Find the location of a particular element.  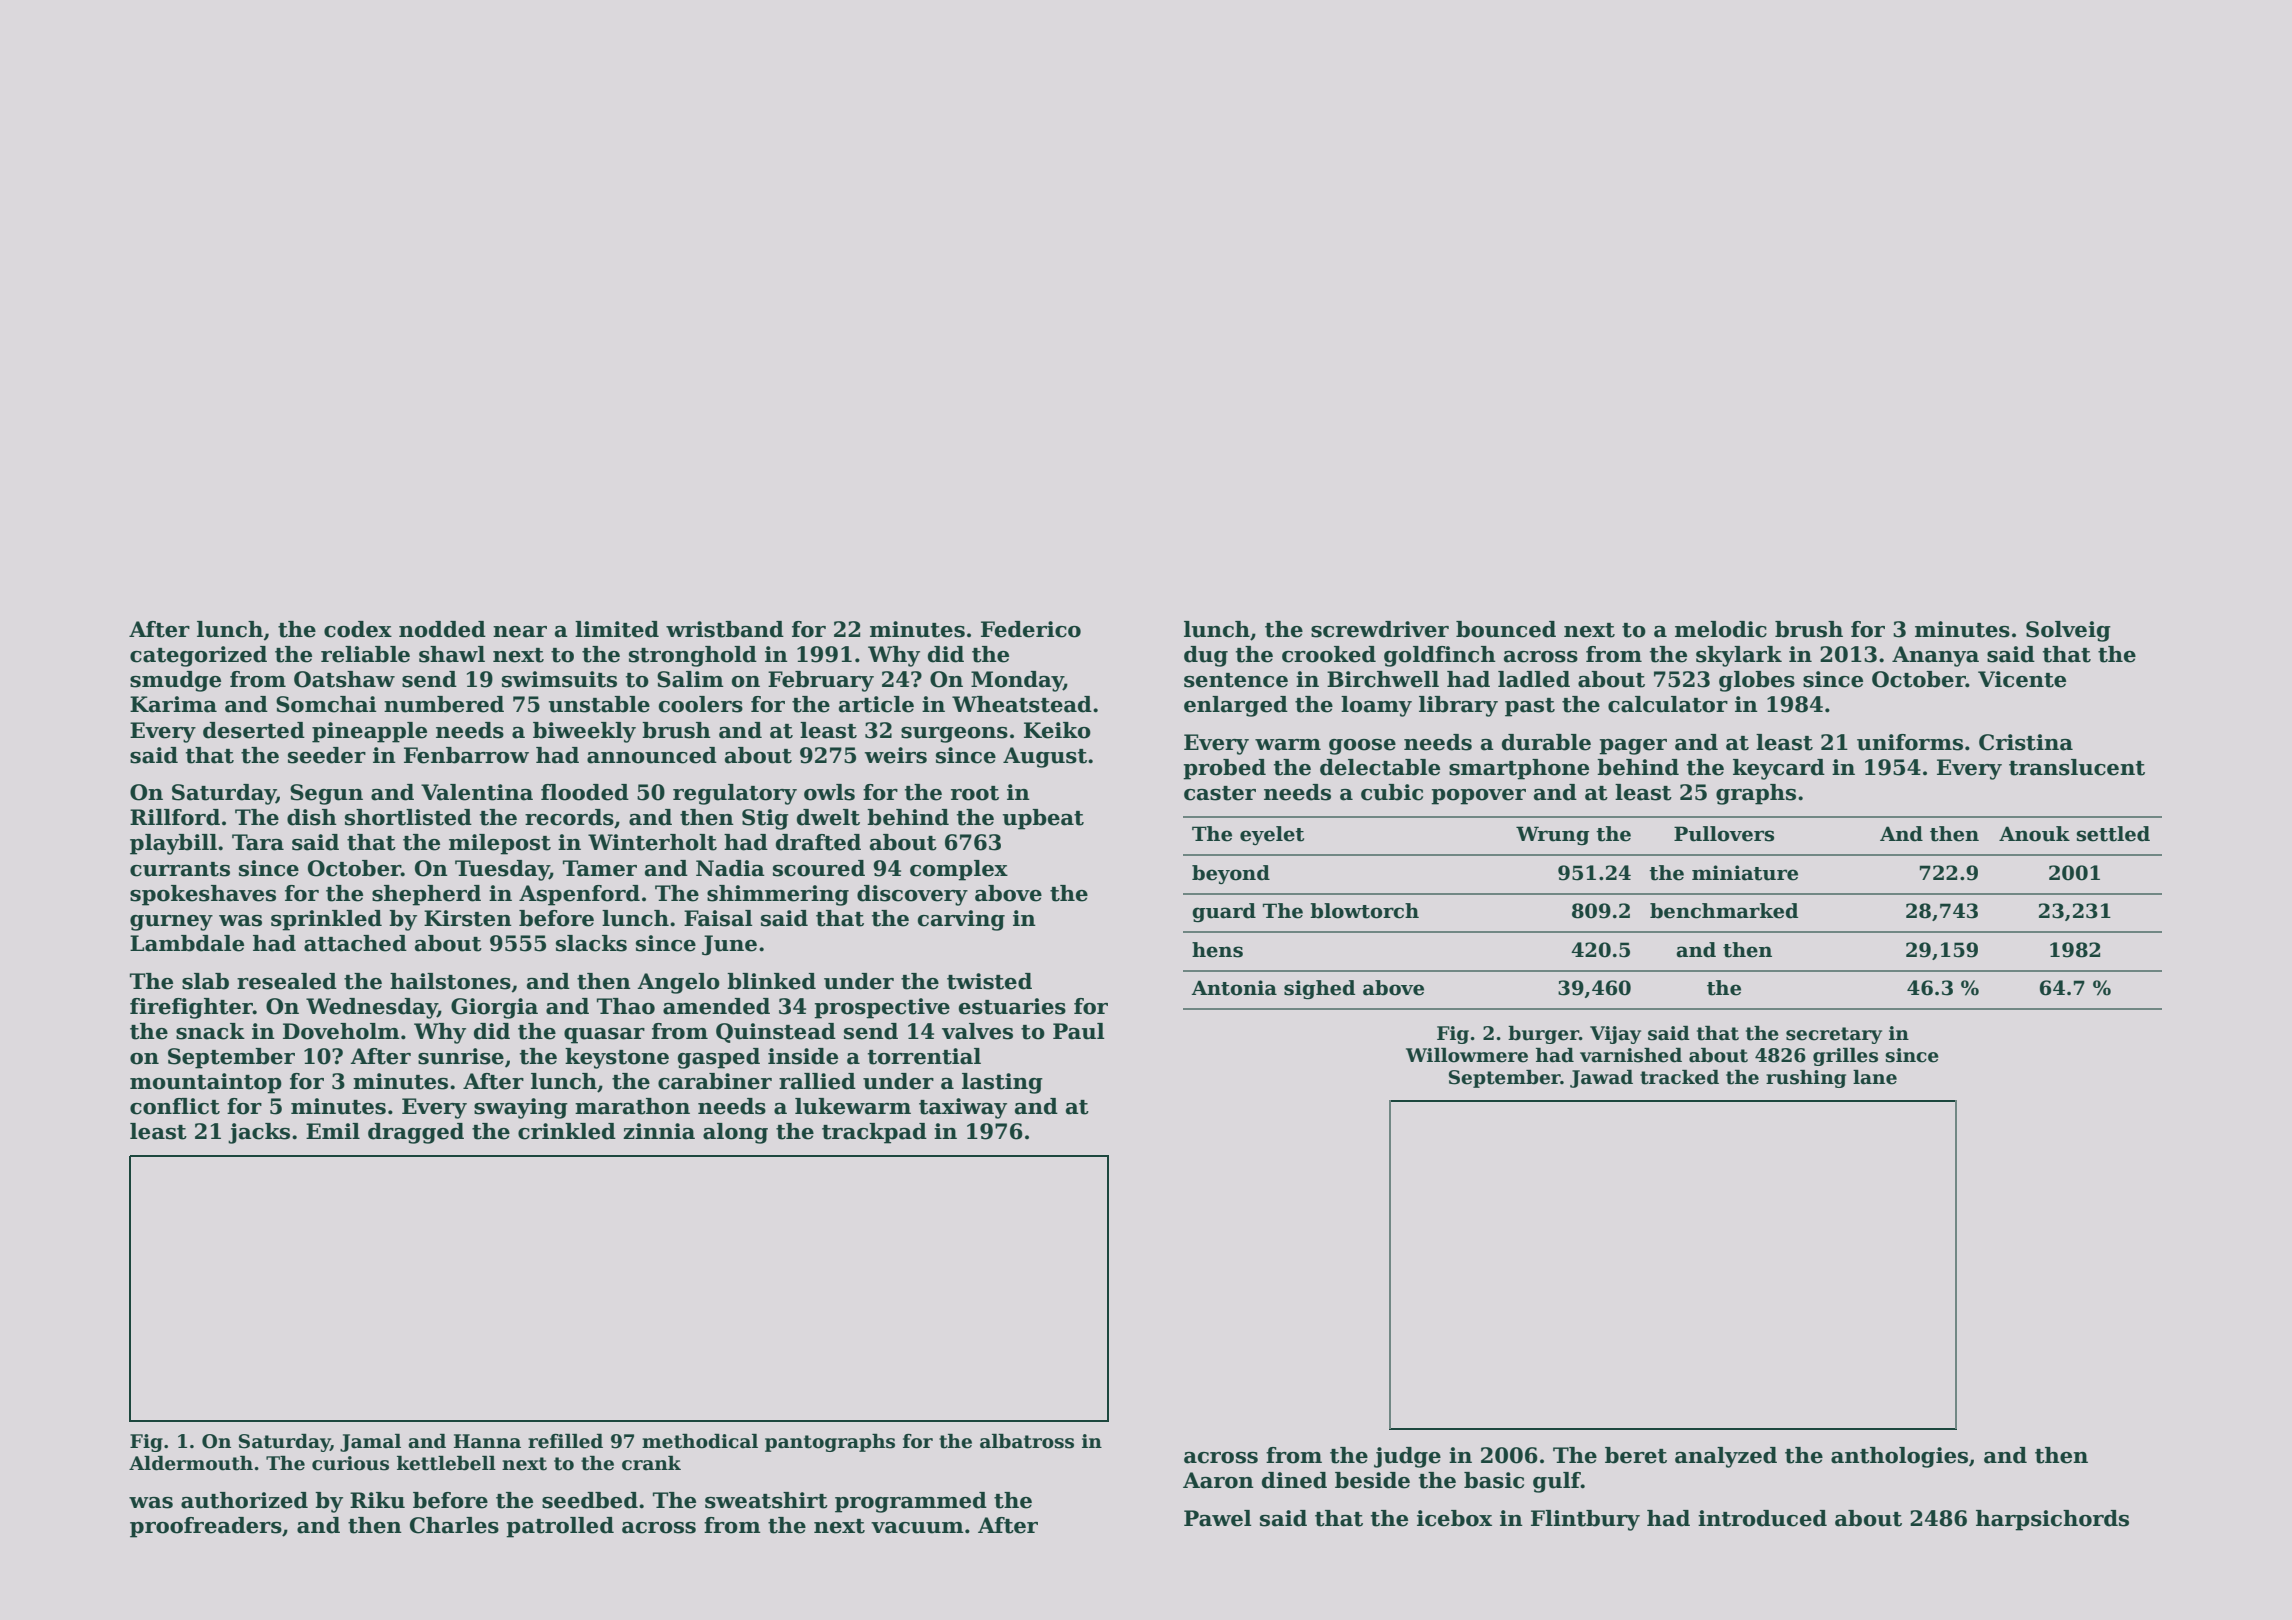

proofreaders is located at coordinates (206, 1527).
